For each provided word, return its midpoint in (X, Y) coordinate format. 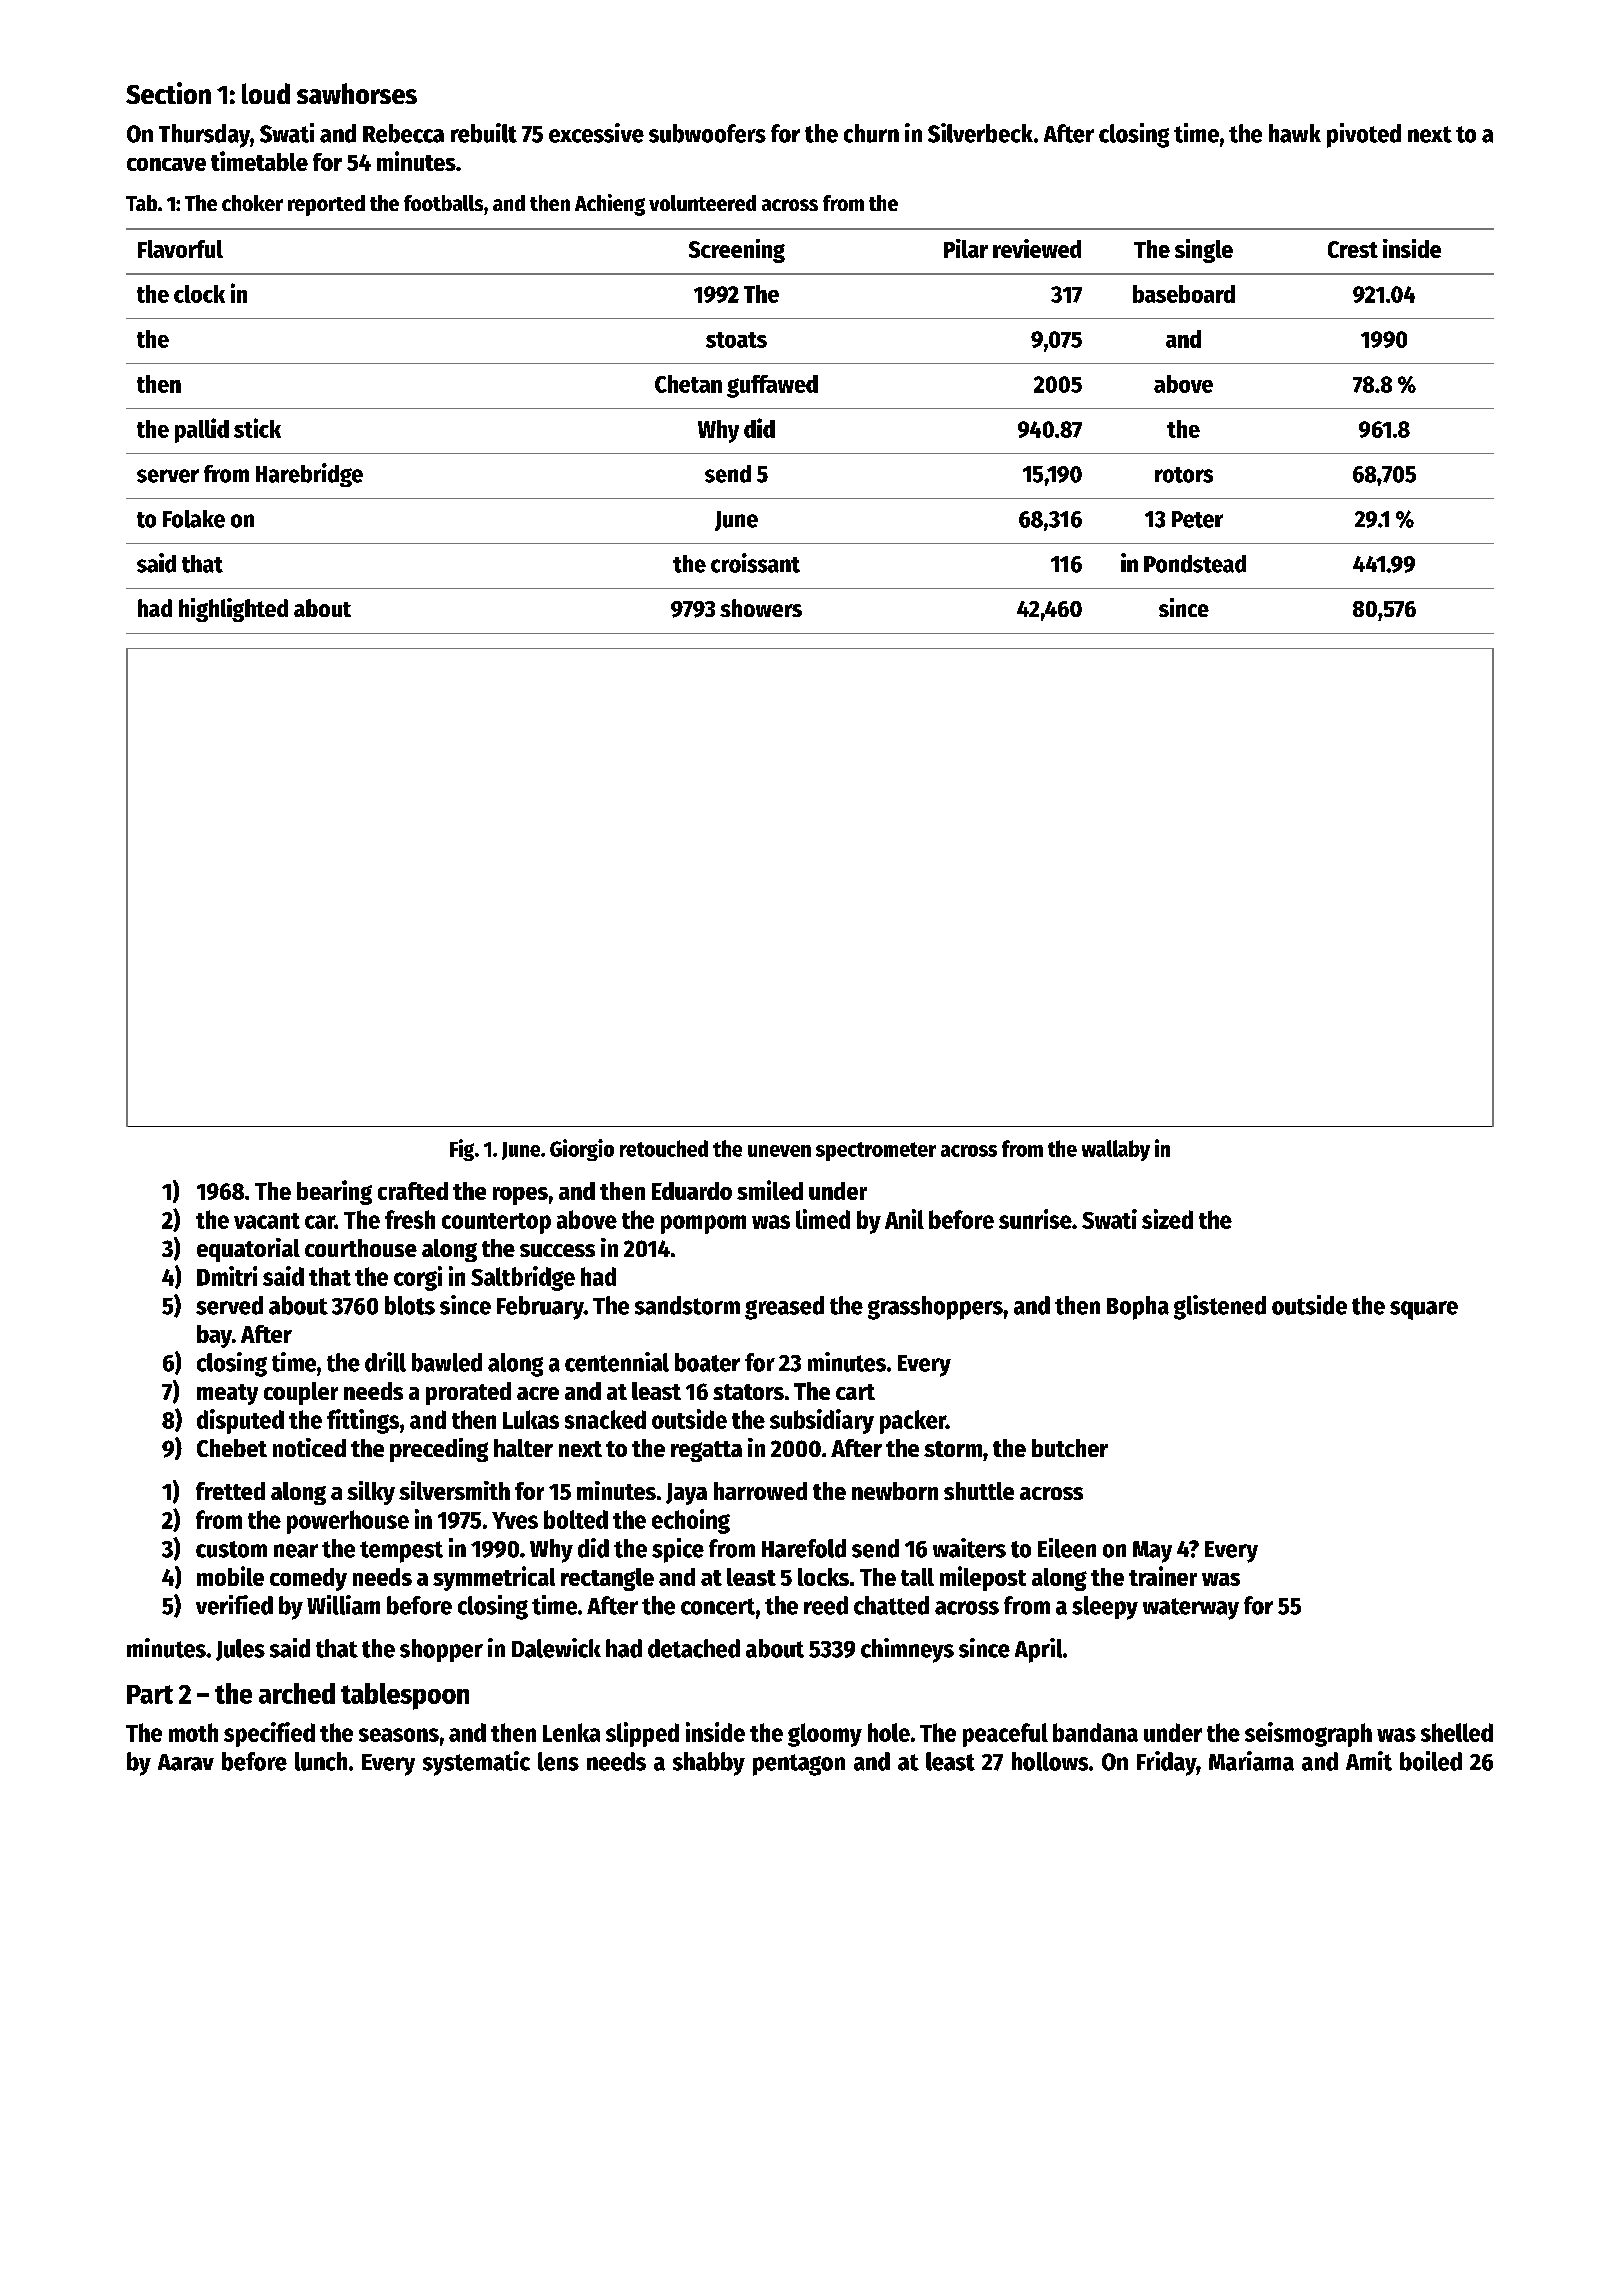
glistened (1220, 1307)
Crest (1353, 249)
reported (326, 205)
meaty (227, 1394)
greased (784, 1308)
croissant (755, 563)
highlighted (233, 610)
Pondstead (1195, 564)
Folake (194, 519)
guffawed (772, 386)
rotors (1184, 475)
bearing (334, 1192)
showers (761, 608)
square (1424, 1310)
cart (855, 1392)
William (343, 1605)
